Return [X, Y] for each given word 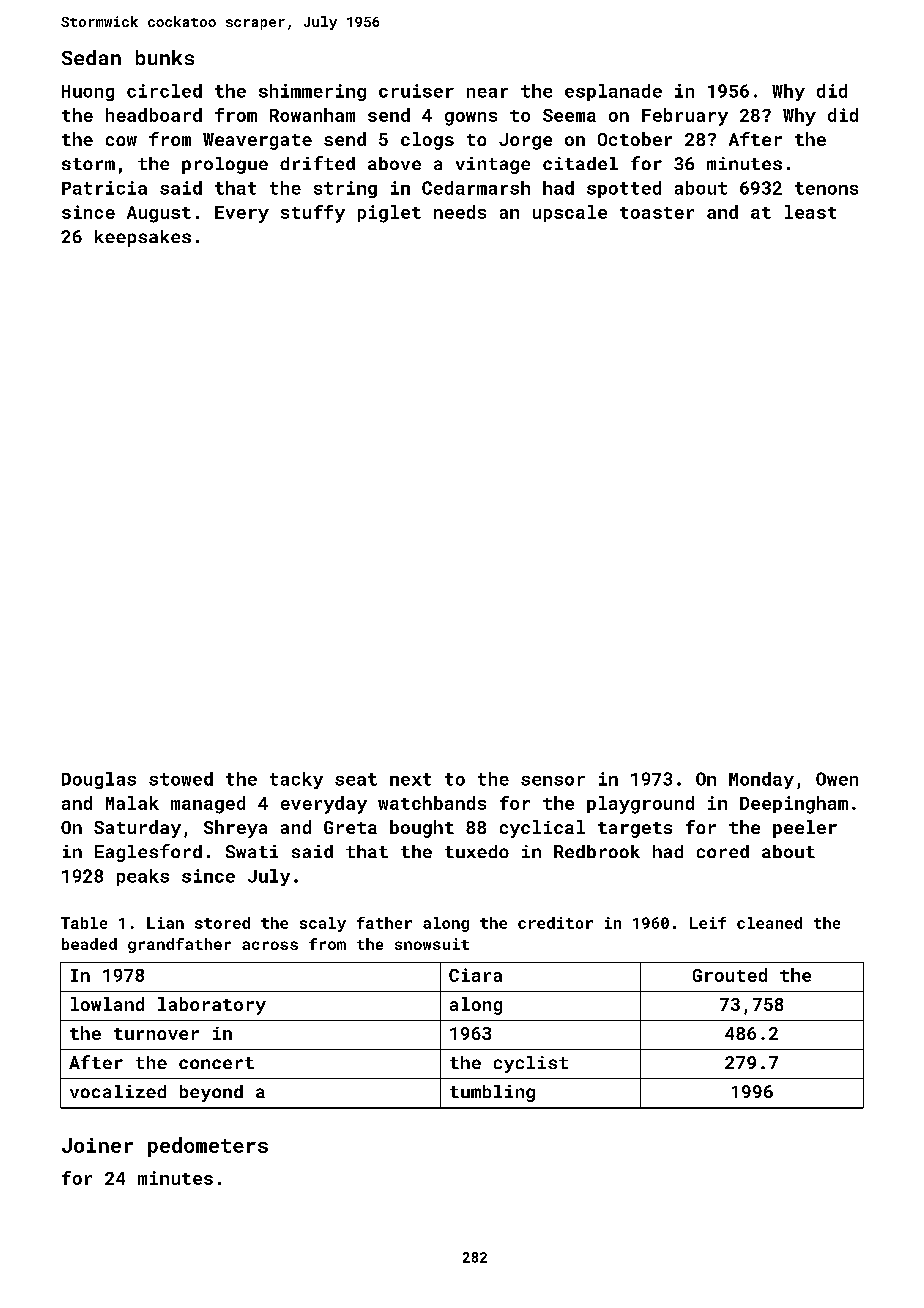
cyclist [531, 1064]
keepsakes [143, 238]
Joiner [97, 1145]
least [810, 212]
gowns [471, 119]
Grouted [730, 975]
